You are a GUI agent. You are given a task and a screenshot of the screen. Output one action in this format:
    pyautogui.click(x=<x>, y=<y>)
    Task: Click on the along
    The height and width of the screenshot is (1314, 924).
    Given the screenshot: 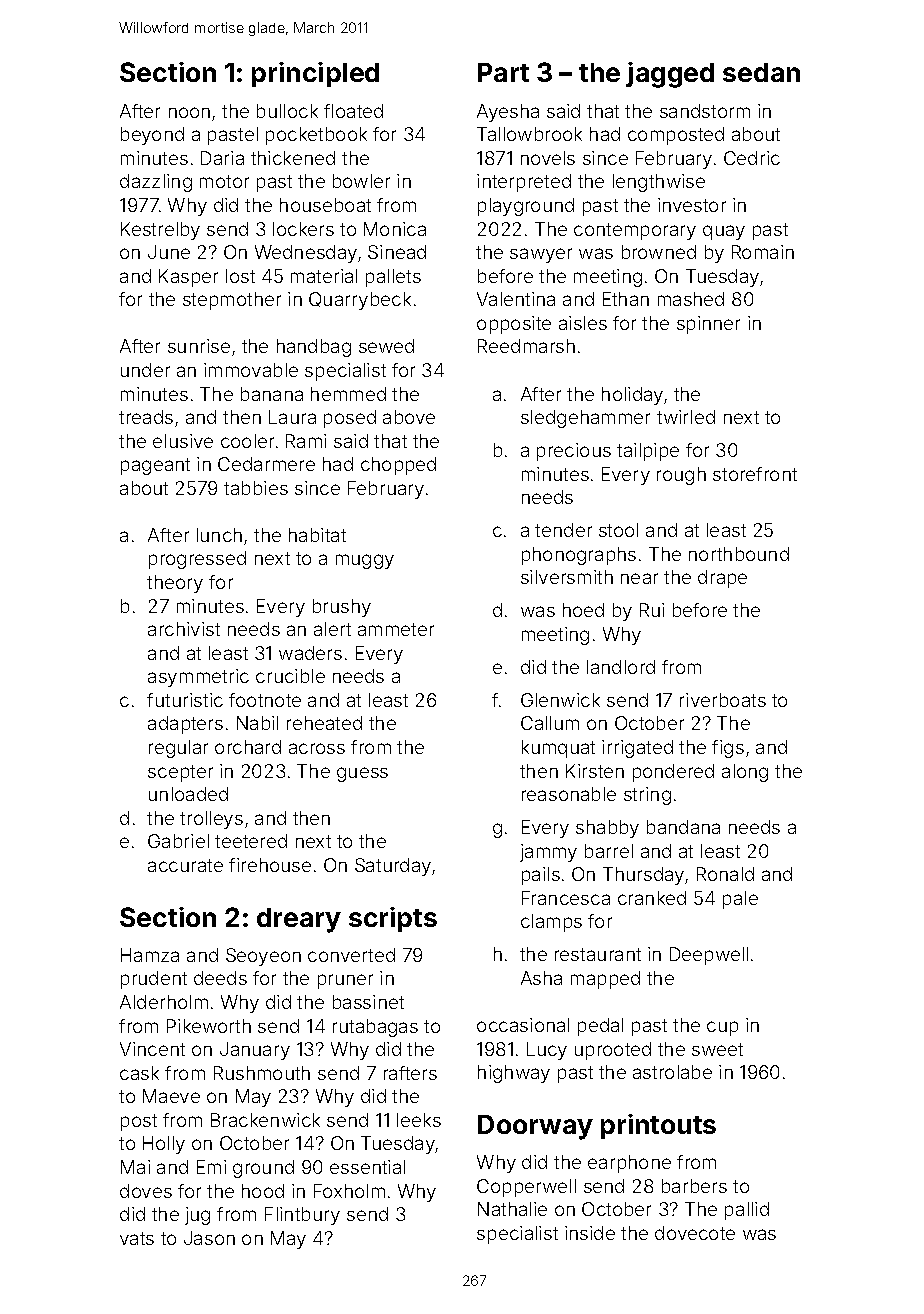 What is the action you would take?
    pyautogui.click(x=745, y=773)
